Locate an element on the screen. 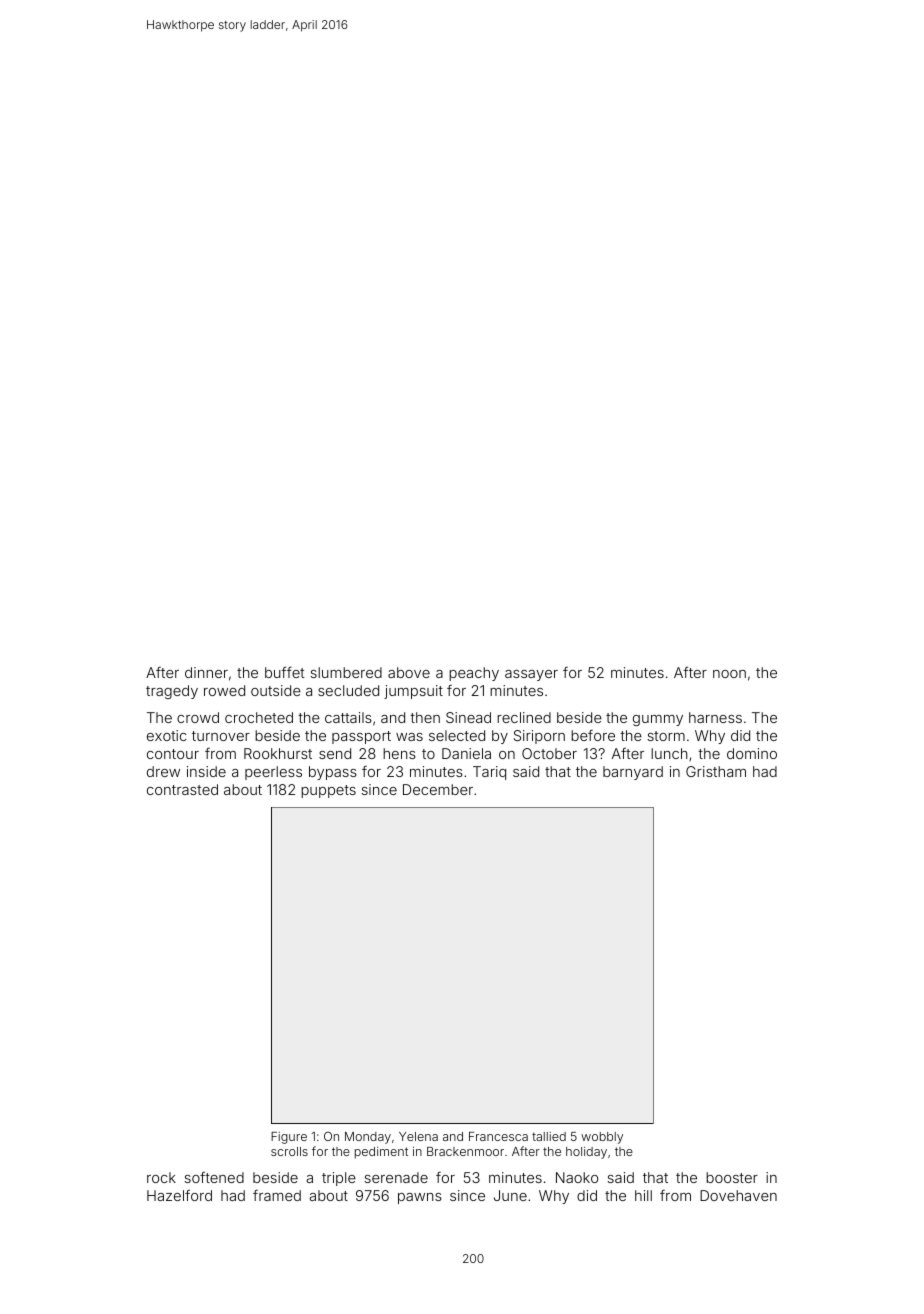  dinner is located at coordinates (206, 672).
